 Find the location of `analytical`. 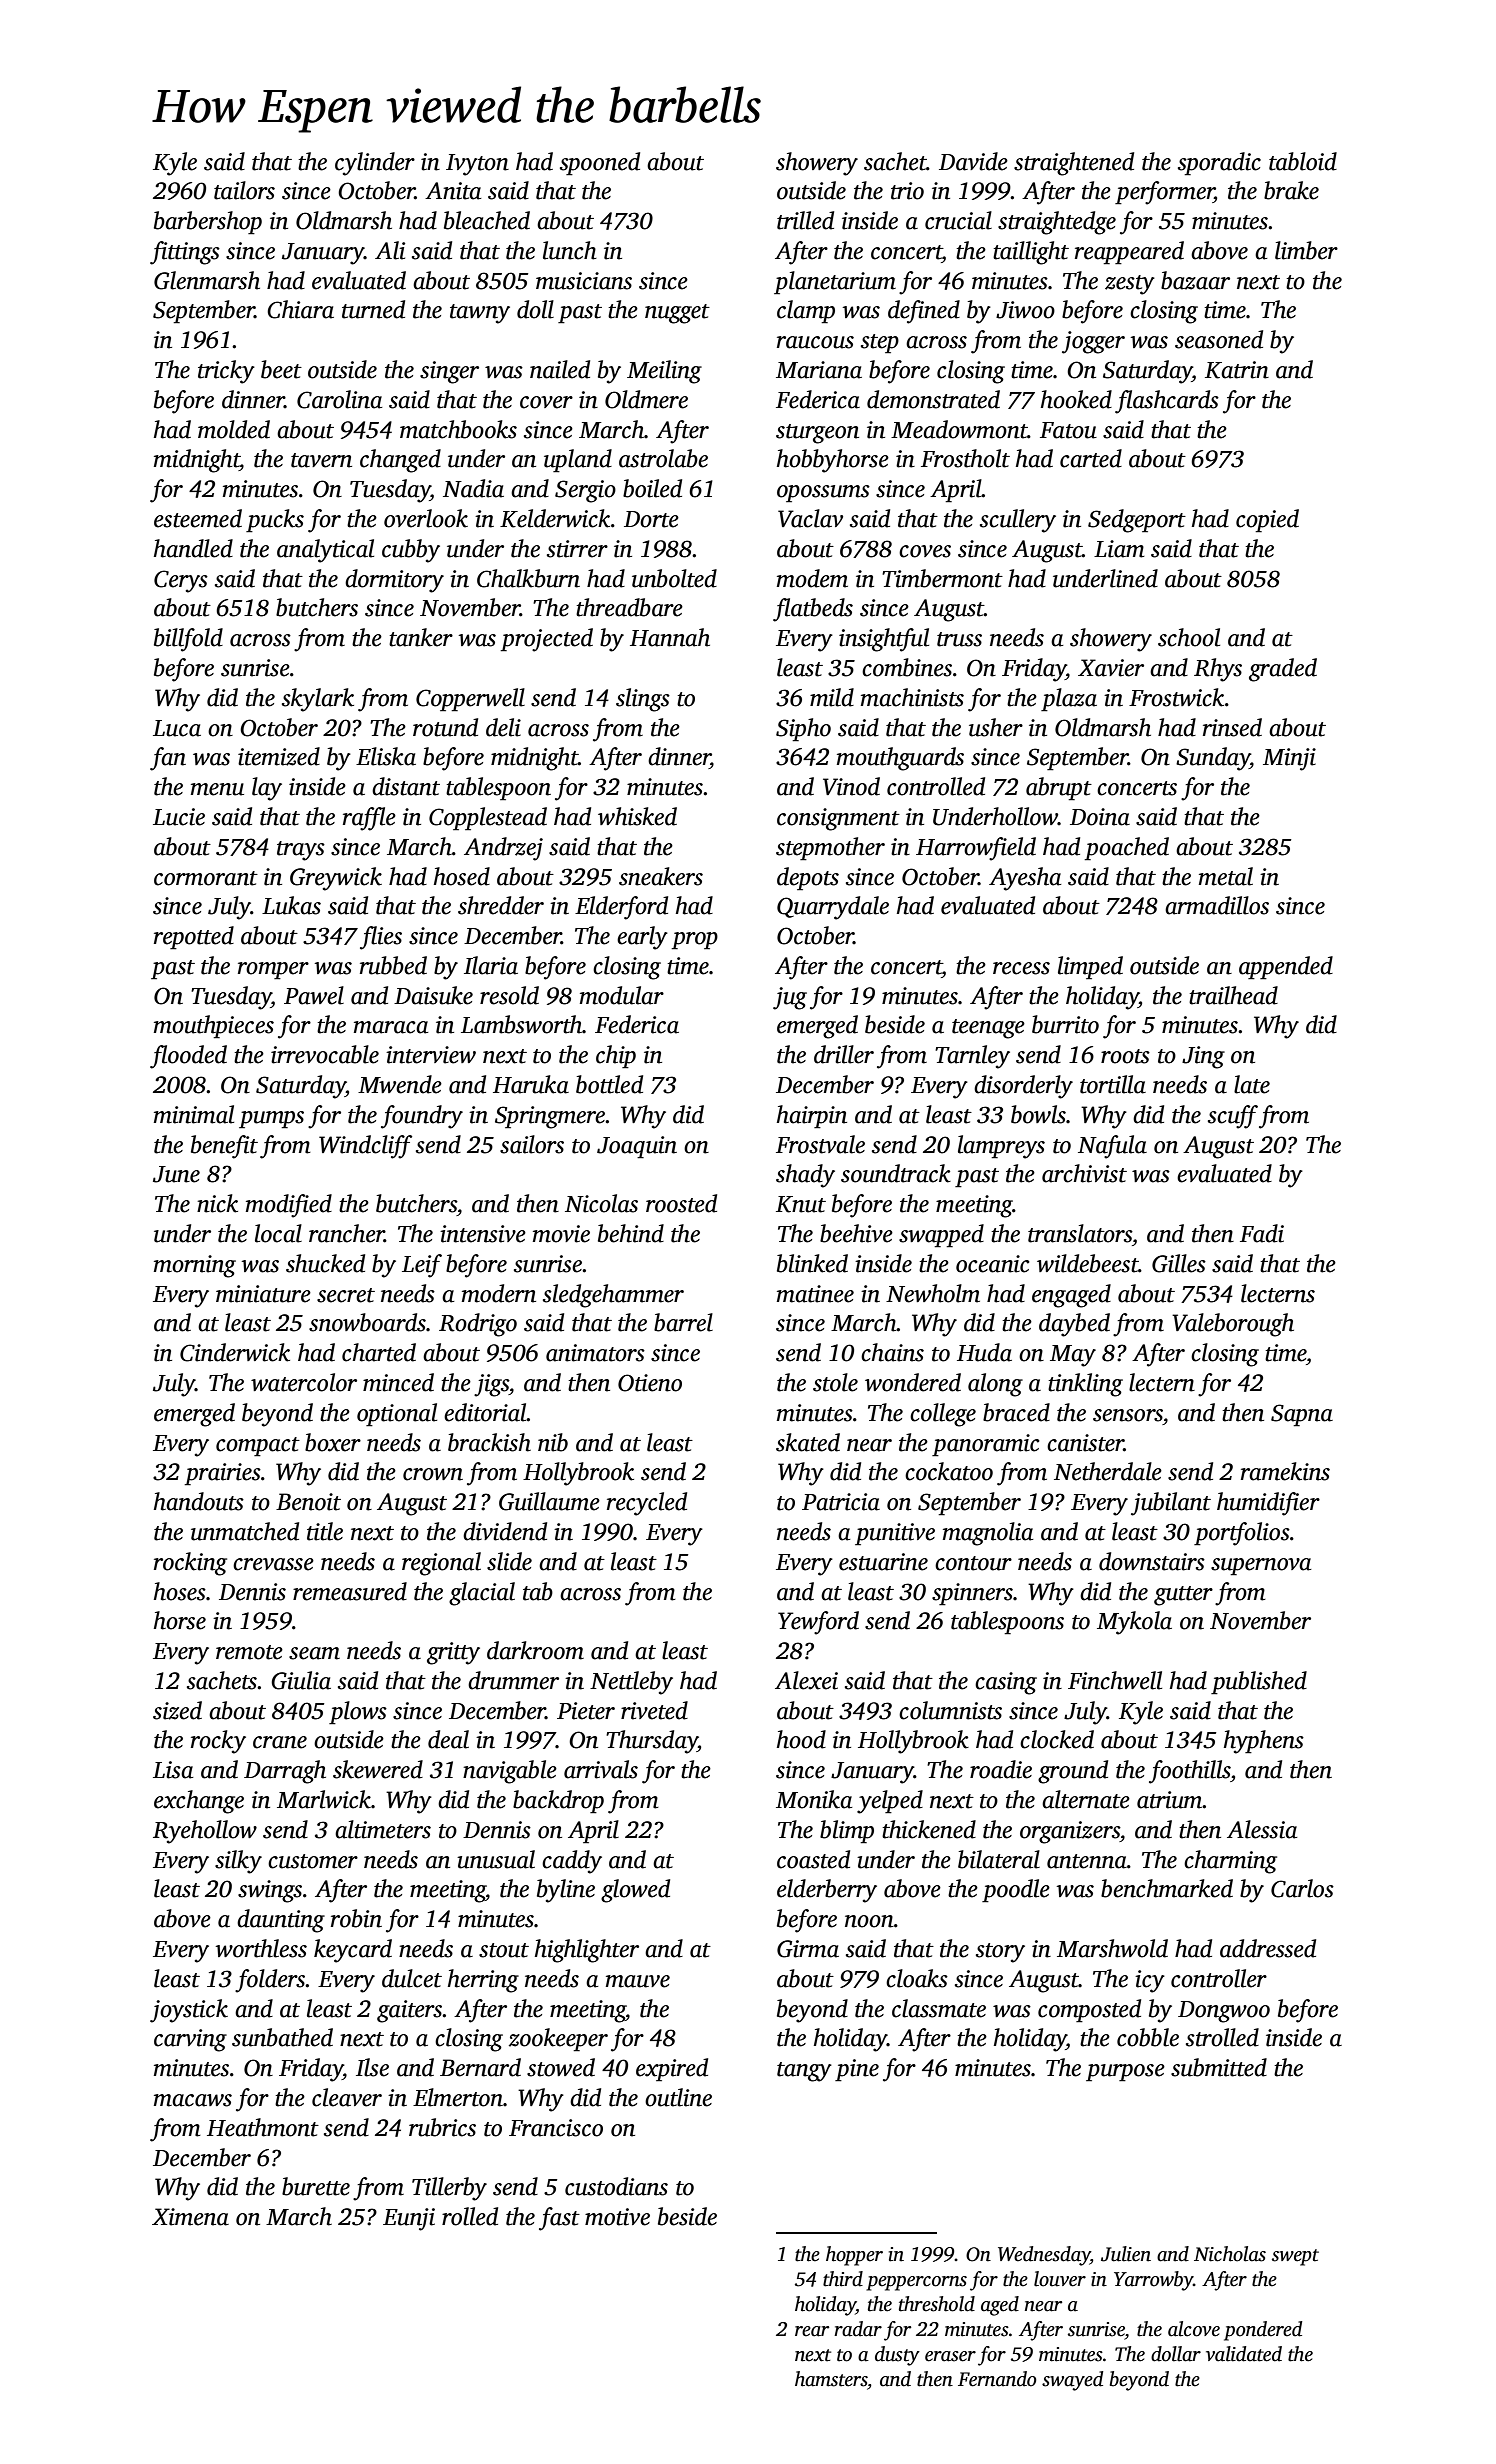

analytical is located at coordinates (325, 551).
